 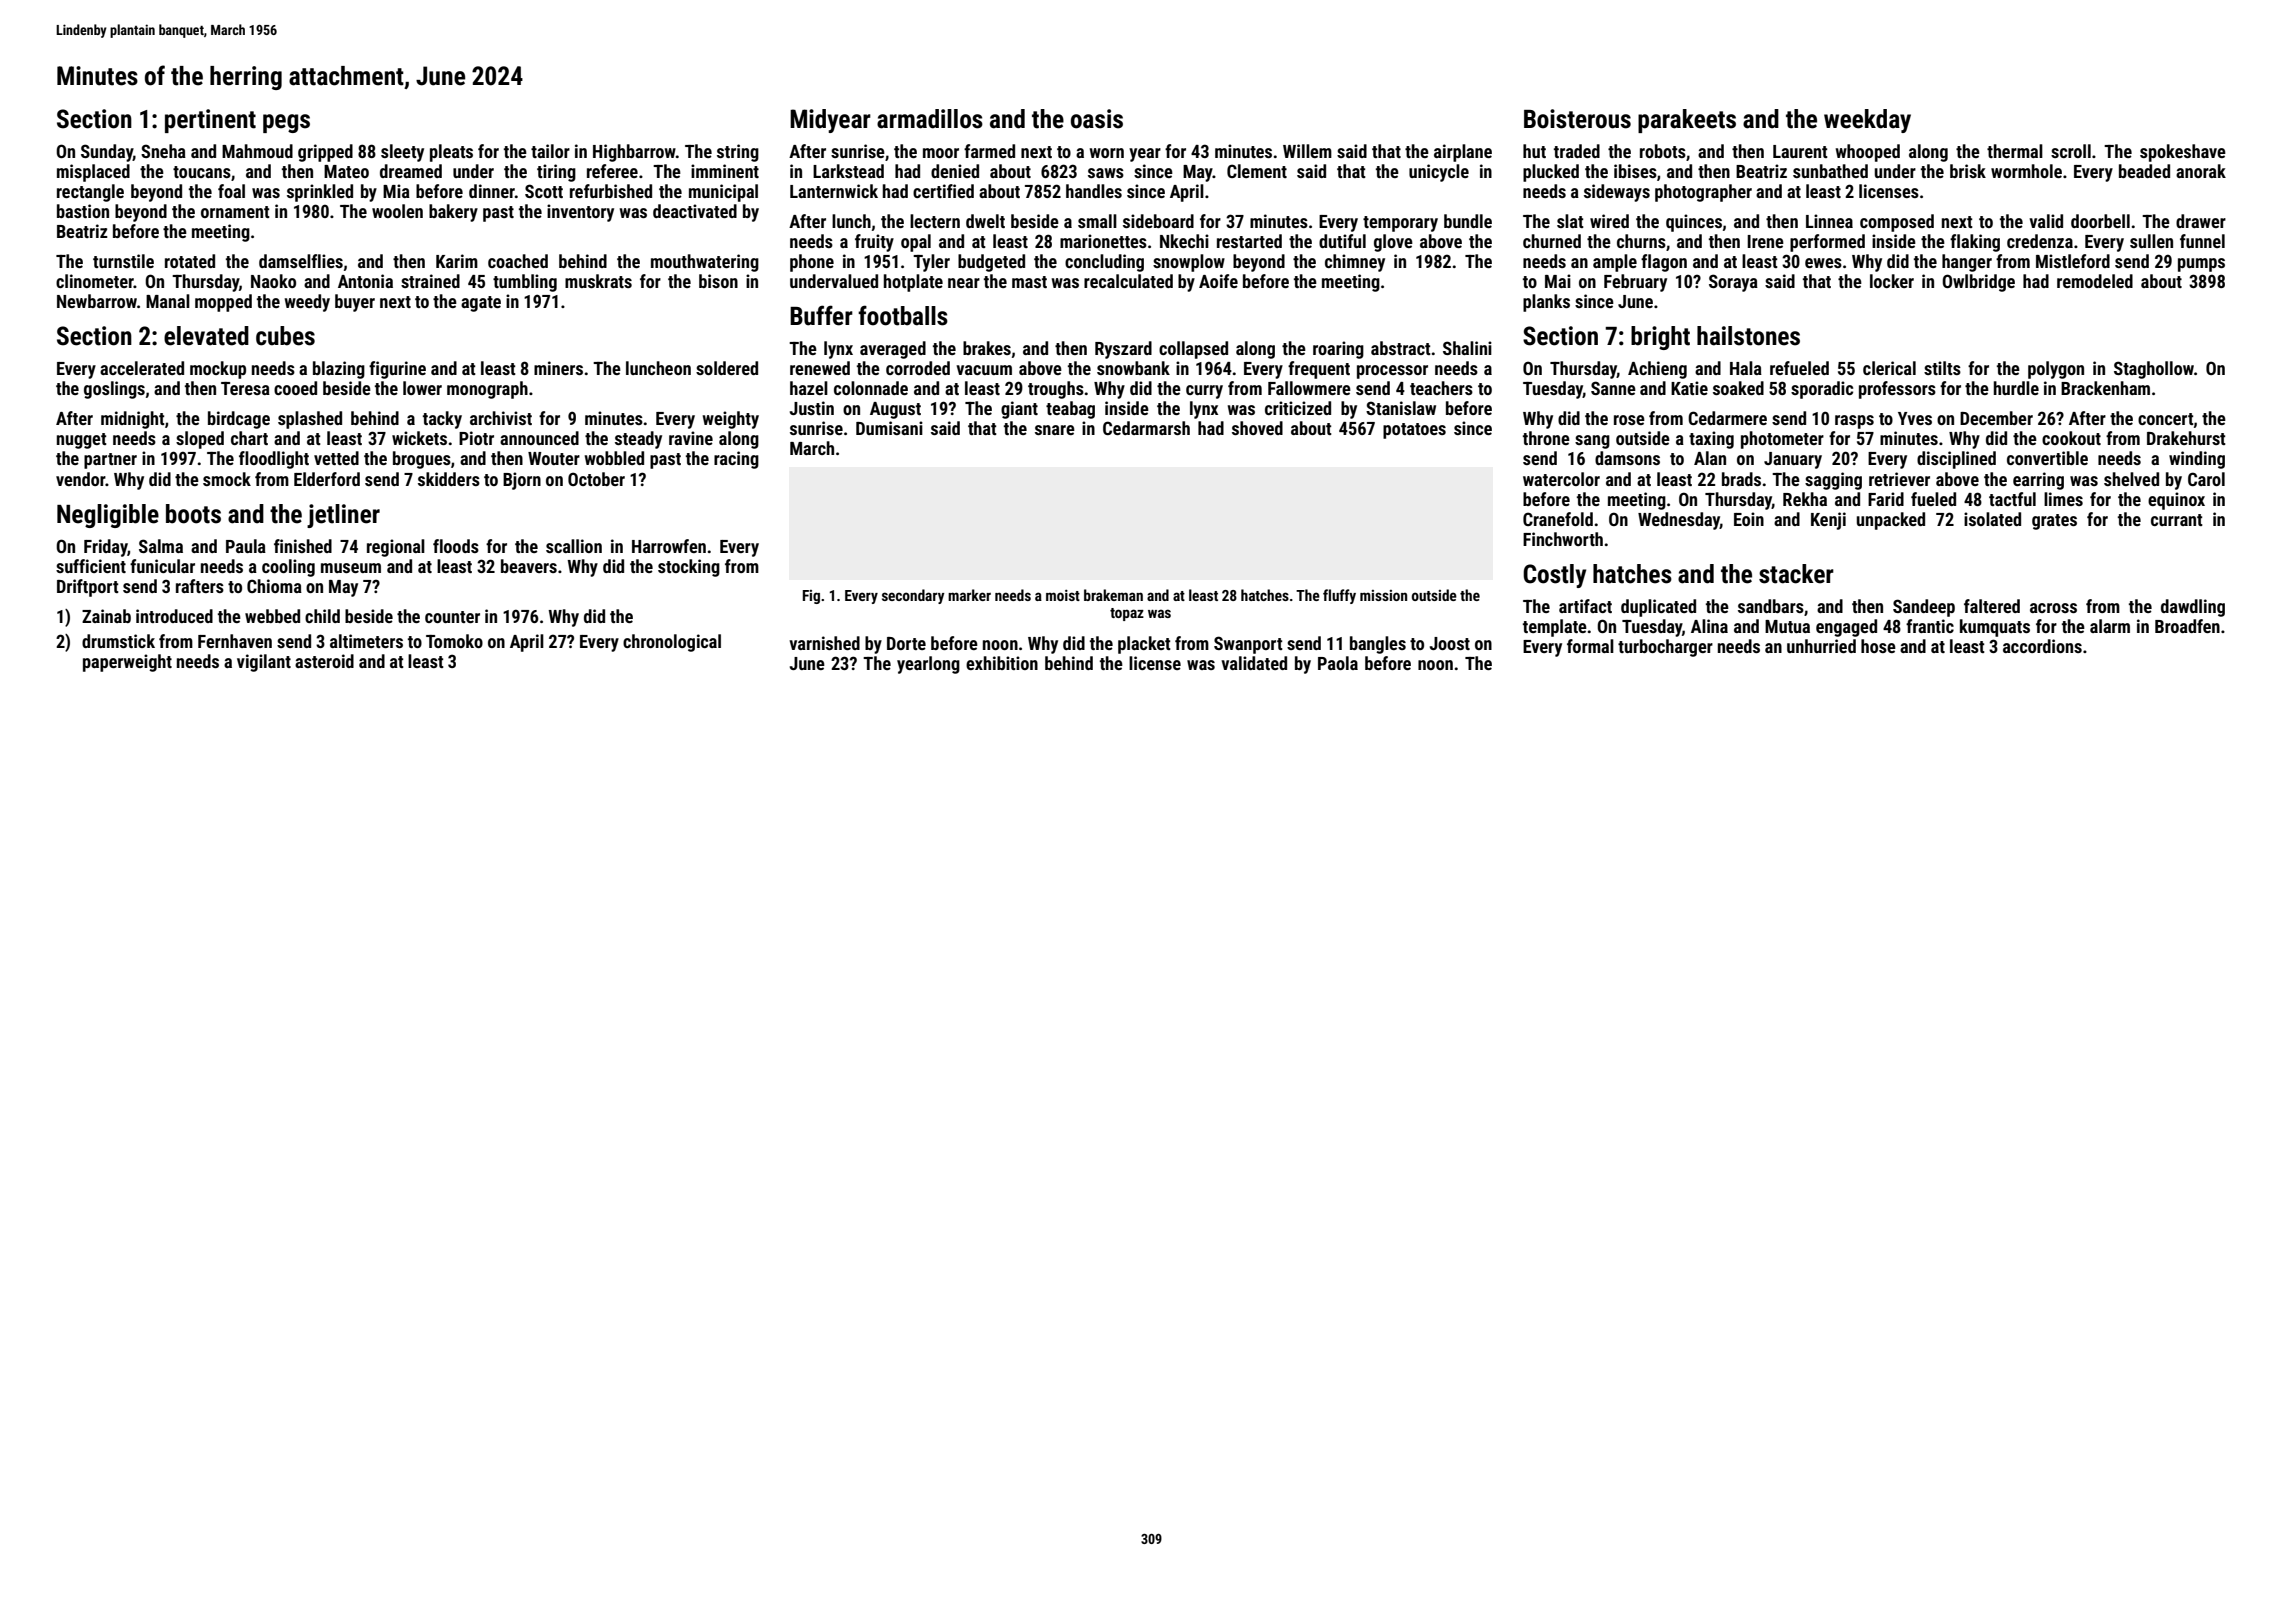 I want to click on duplicated, so click(x=1658, y=608).
